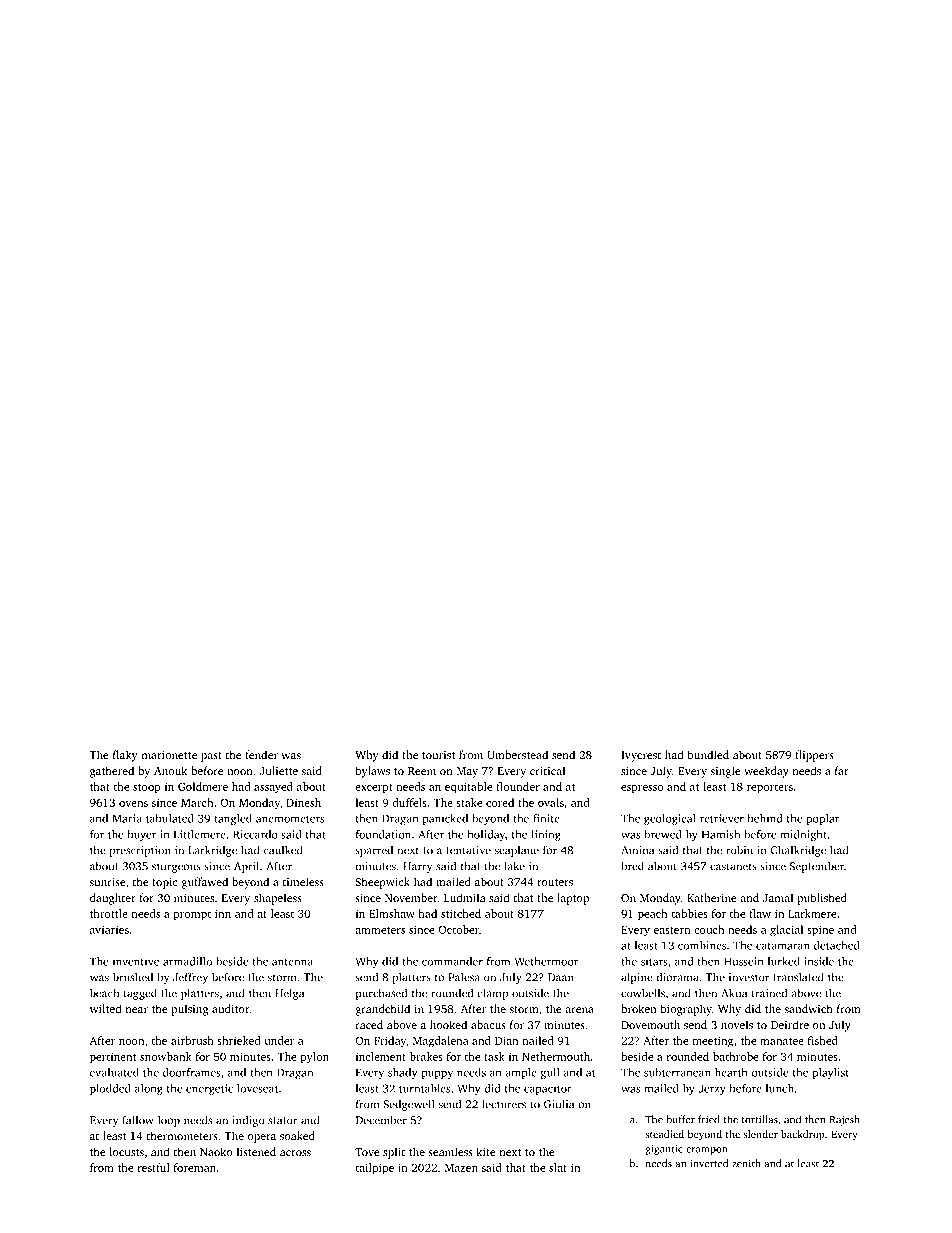 This page has width=952, height=1233. Describe the element at coordinates (637, 850) in the page. I see `Amina` at that location.
